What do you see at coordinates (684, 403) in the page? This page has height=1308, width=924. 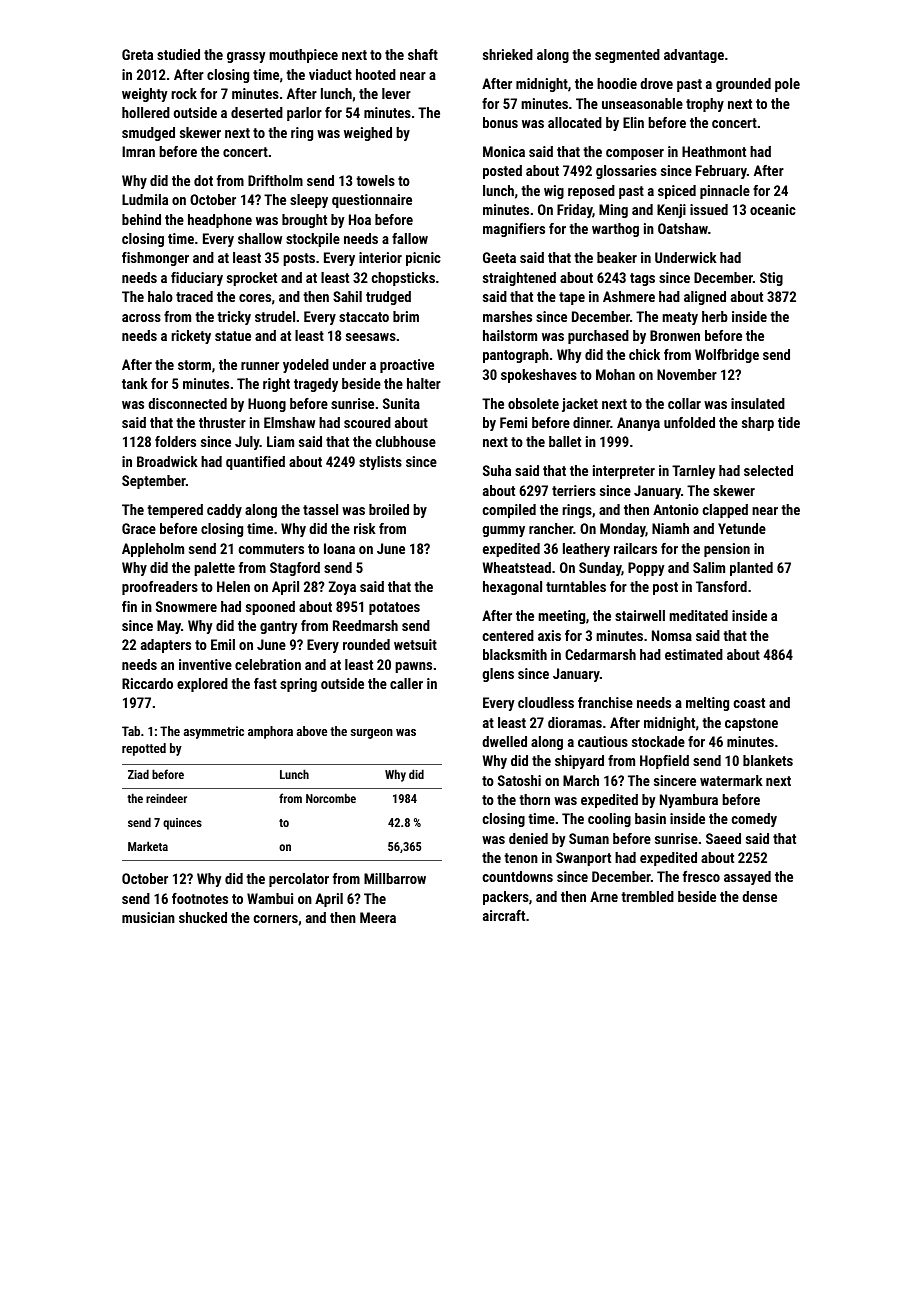 I see `collar` at bounding box center [684, 403].
